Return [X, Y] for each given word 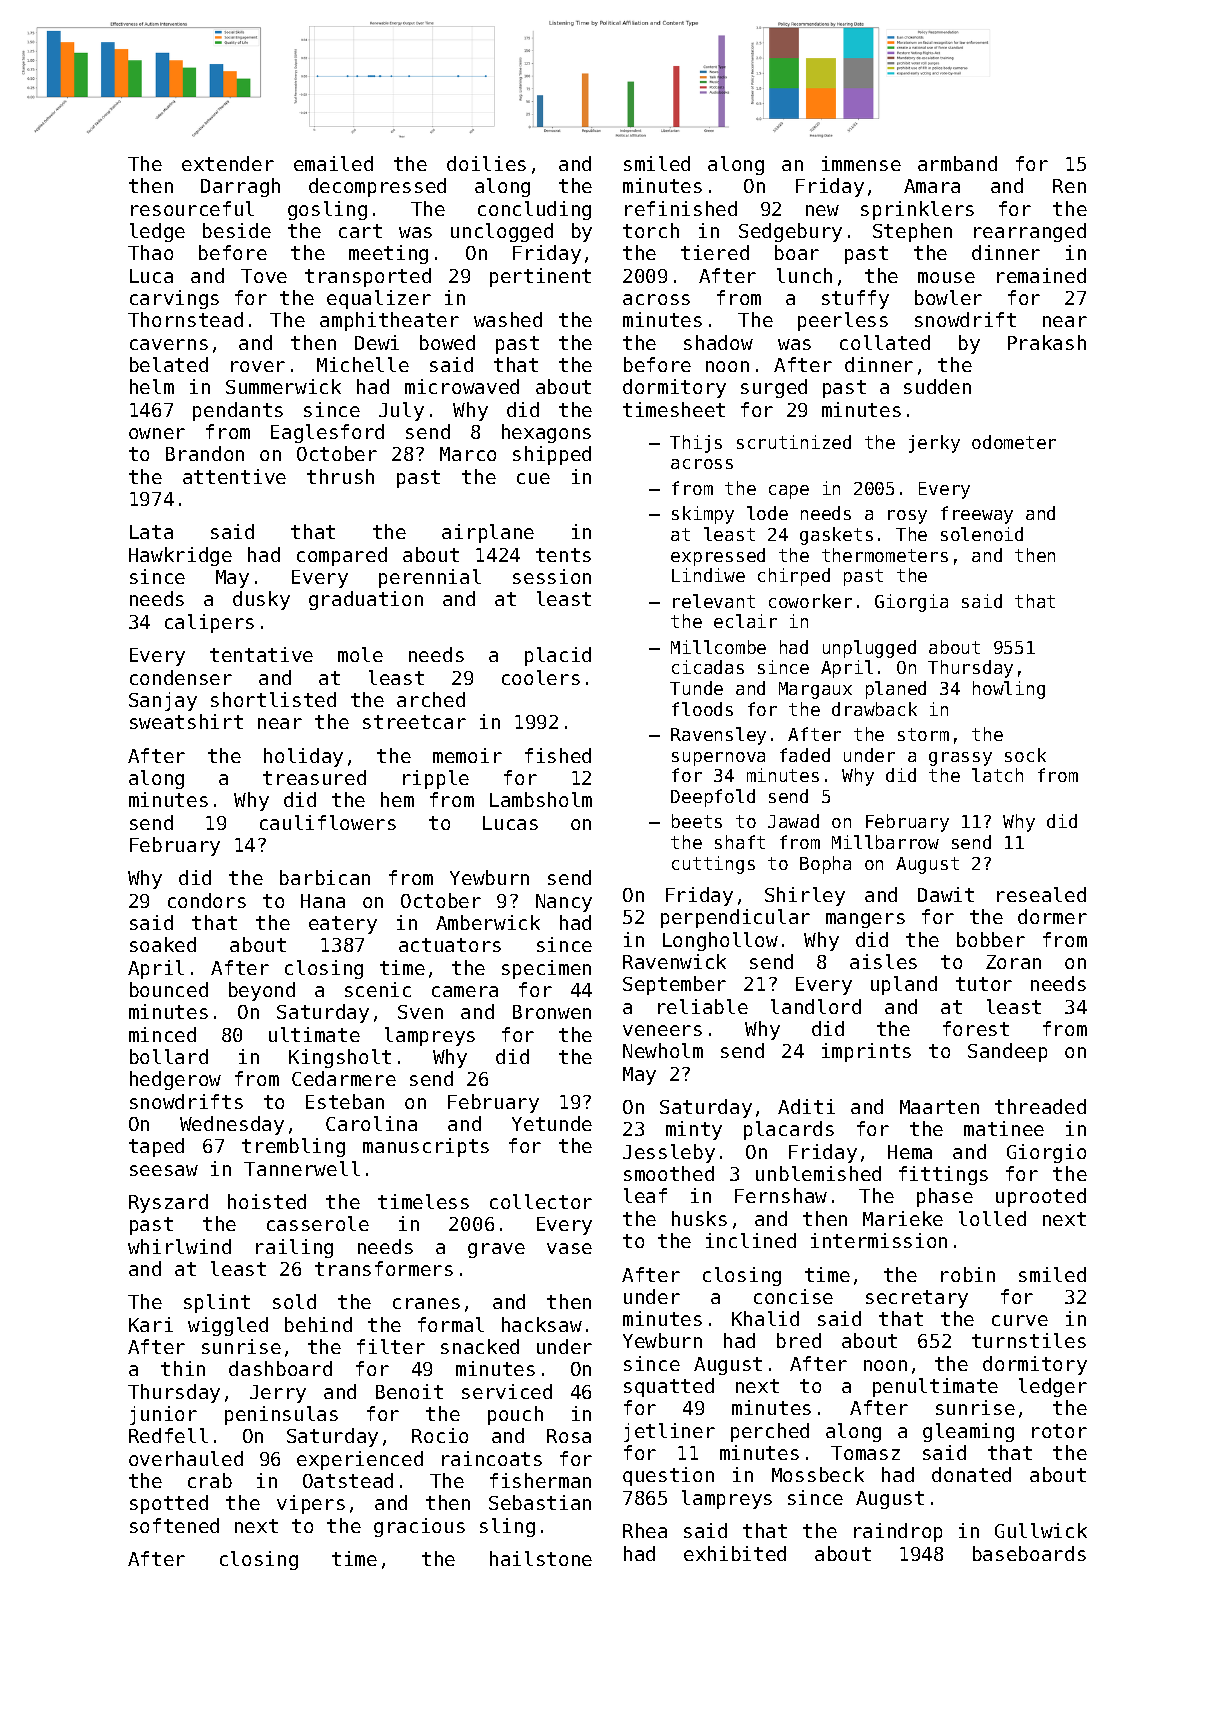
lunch [804, 275]
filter [391, 1346]
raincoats [492, 1458]
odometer [1014, 442]
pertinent [540, 277]
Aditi [806, 1106]
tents [563, 555]
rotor [1059, 1431]
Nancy [564, 903]
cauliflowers [328, 822]
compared [342, 556]
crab [210, 1480]
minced [162, 1034]
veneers [662, 1030]
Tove [264, 276]
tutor [984, 984]
